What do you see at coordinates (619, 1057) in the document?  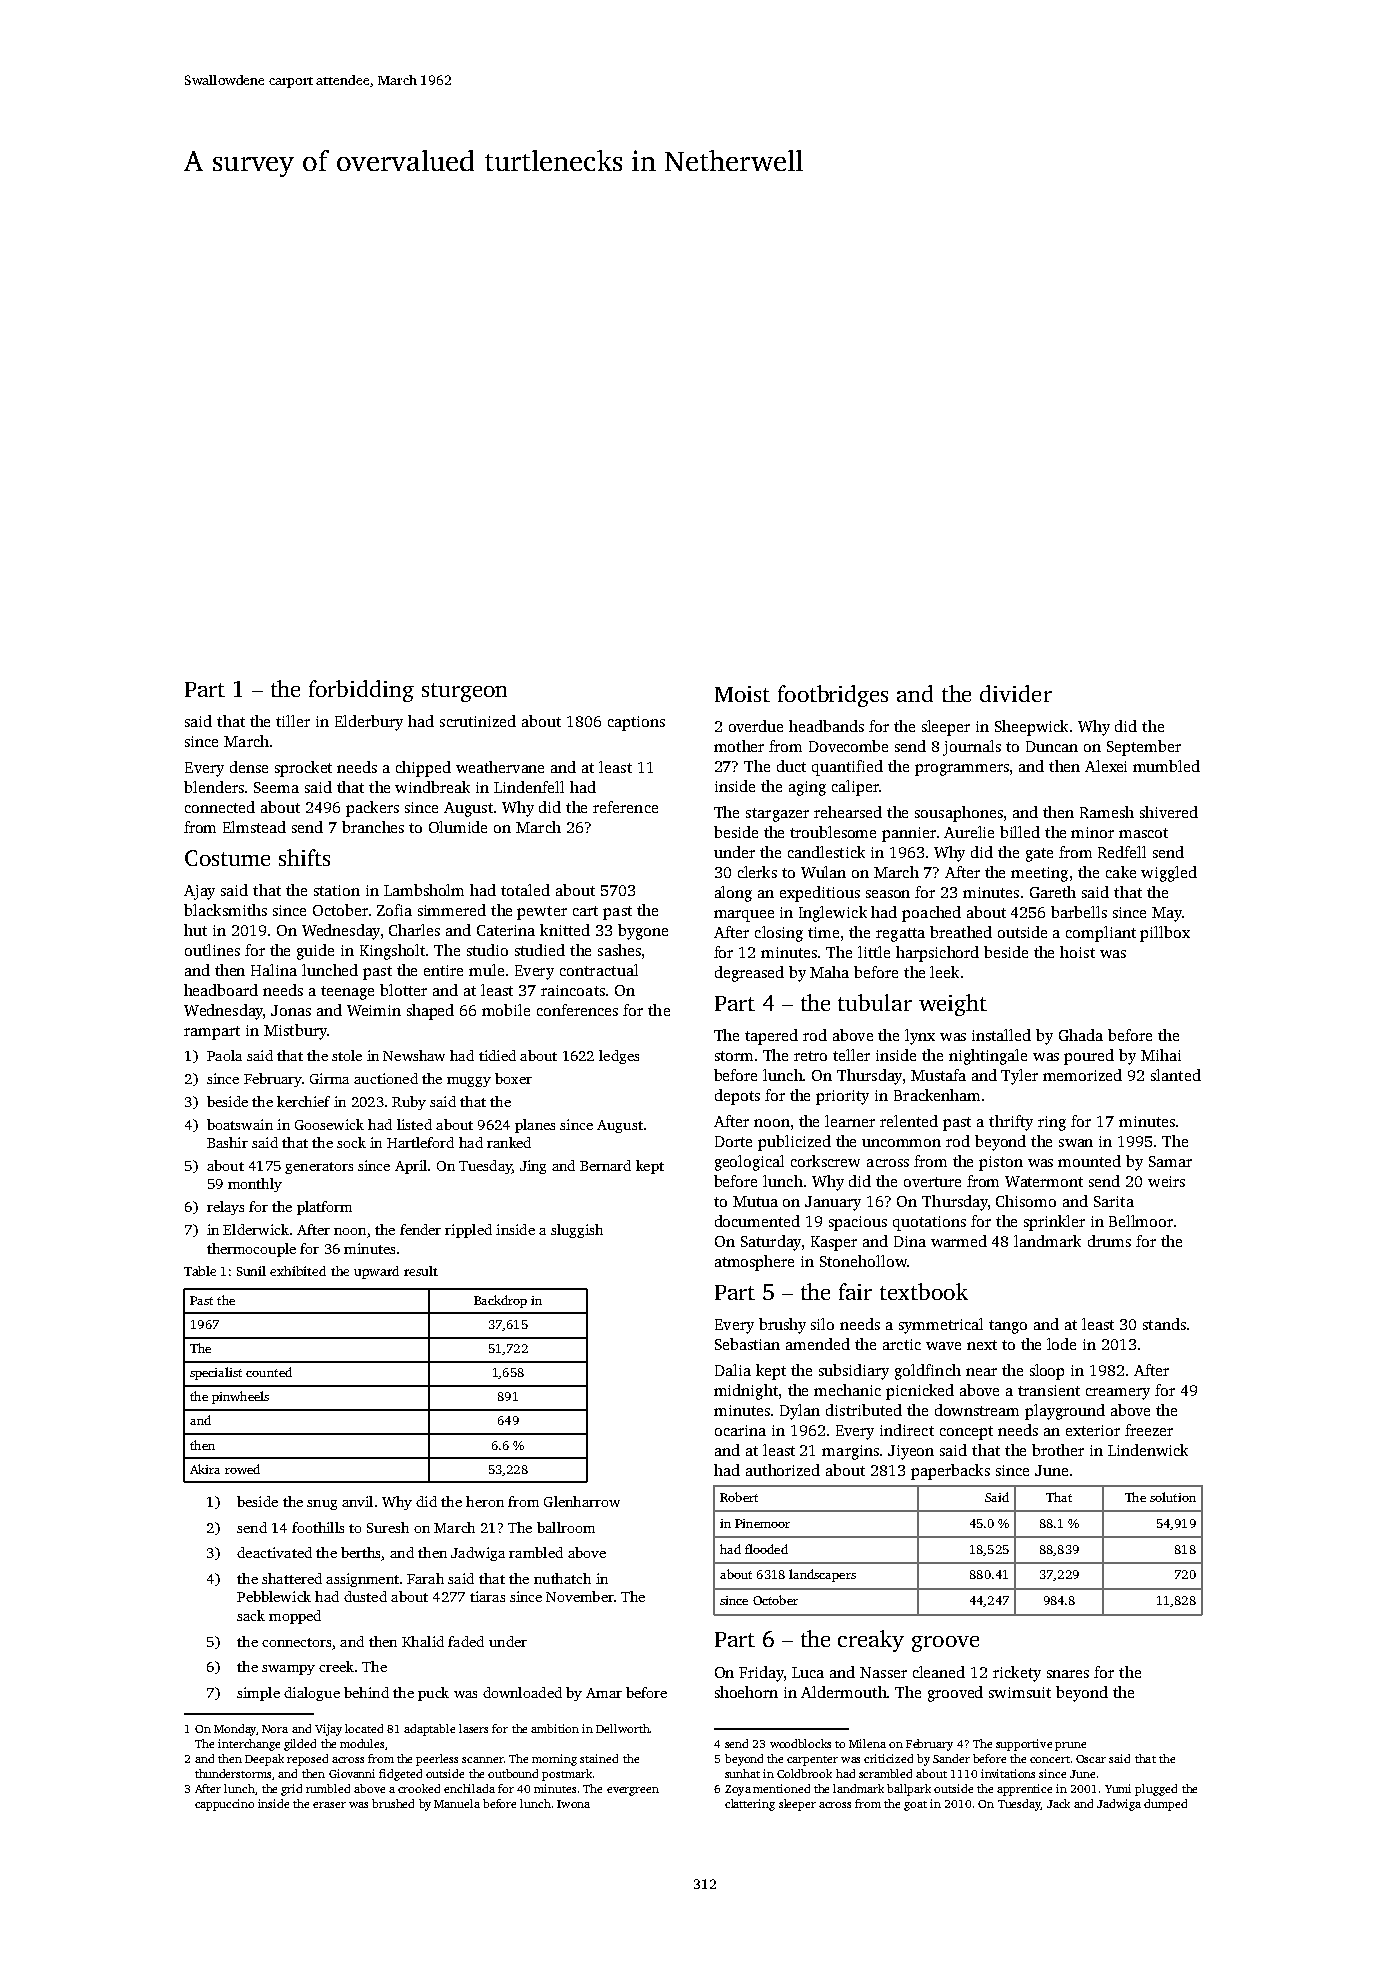 I see `ledges` at bounding box center [619, 1057].
